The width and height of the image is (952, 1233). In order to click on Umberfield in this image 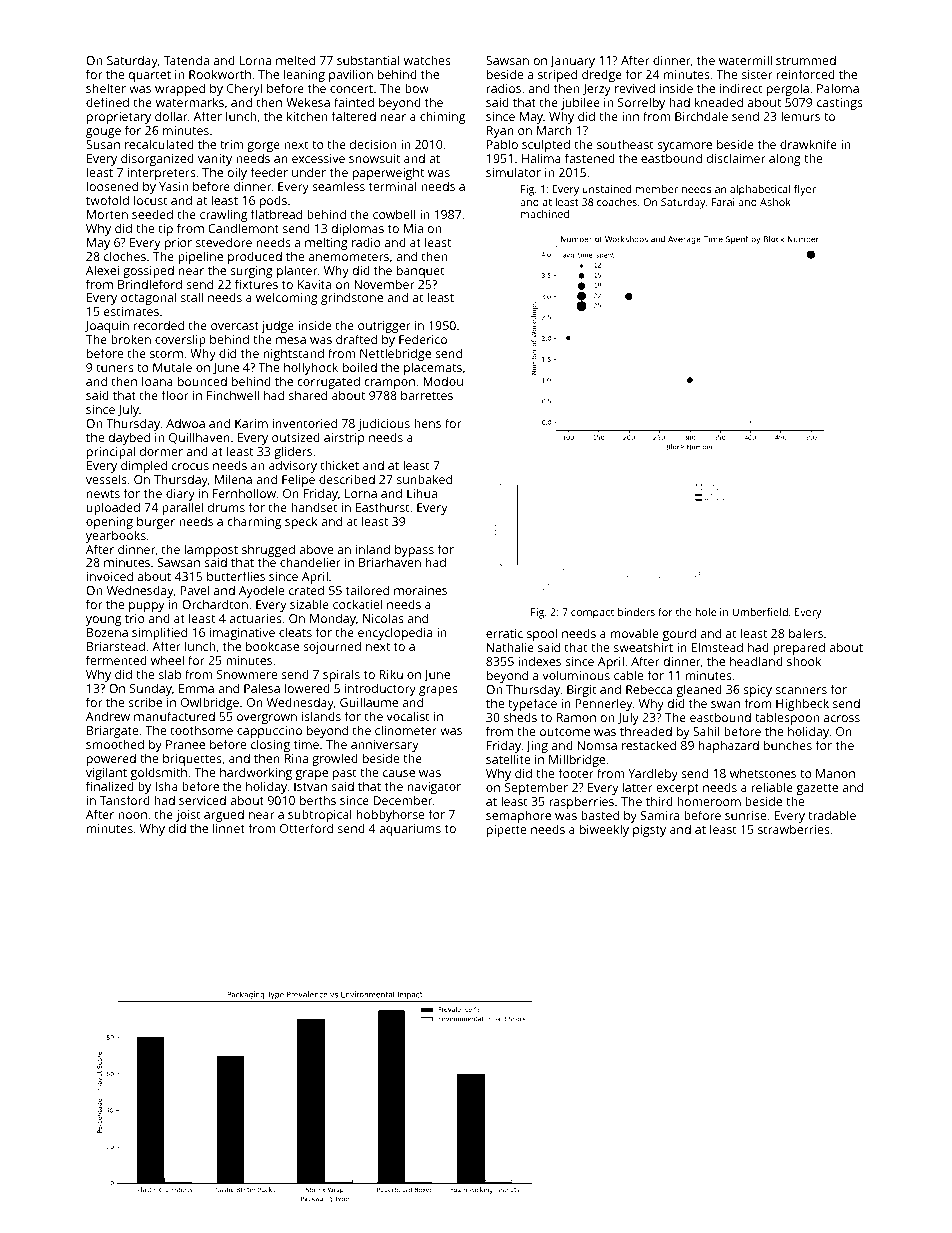, I will do `click(760, 612)`.
